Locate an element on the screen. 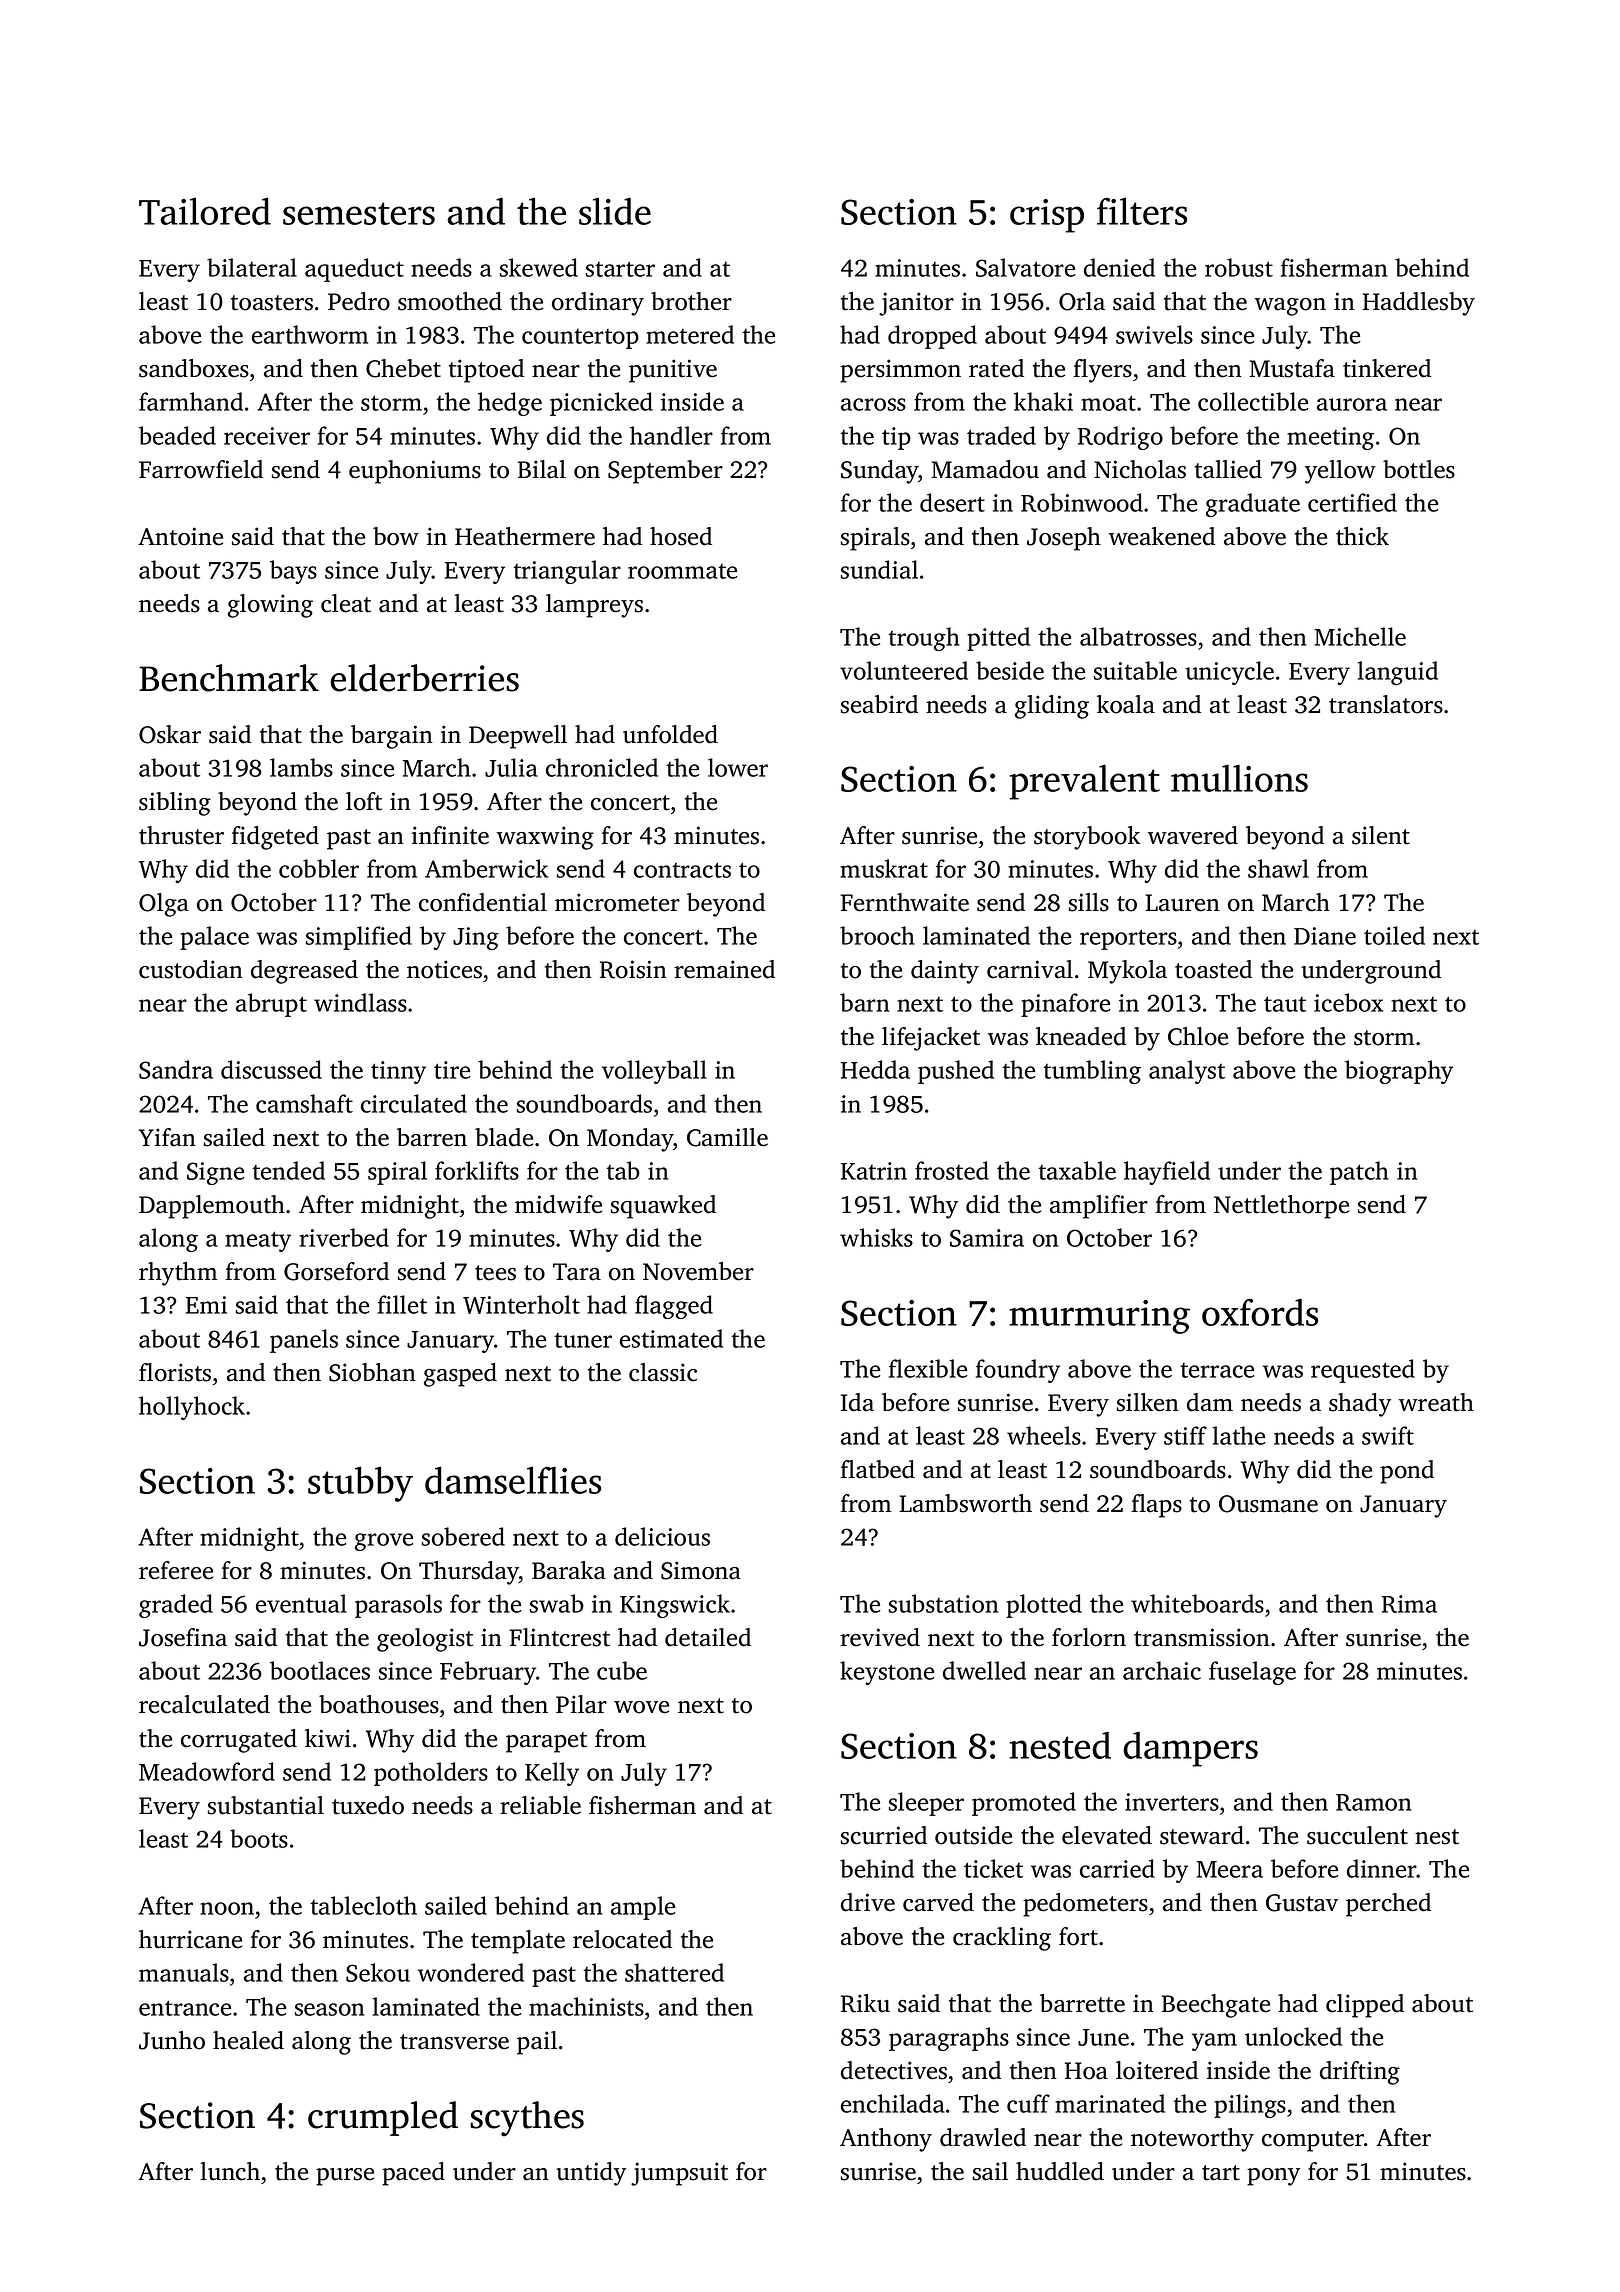  tallied is located at coordinates (1228, 469).
